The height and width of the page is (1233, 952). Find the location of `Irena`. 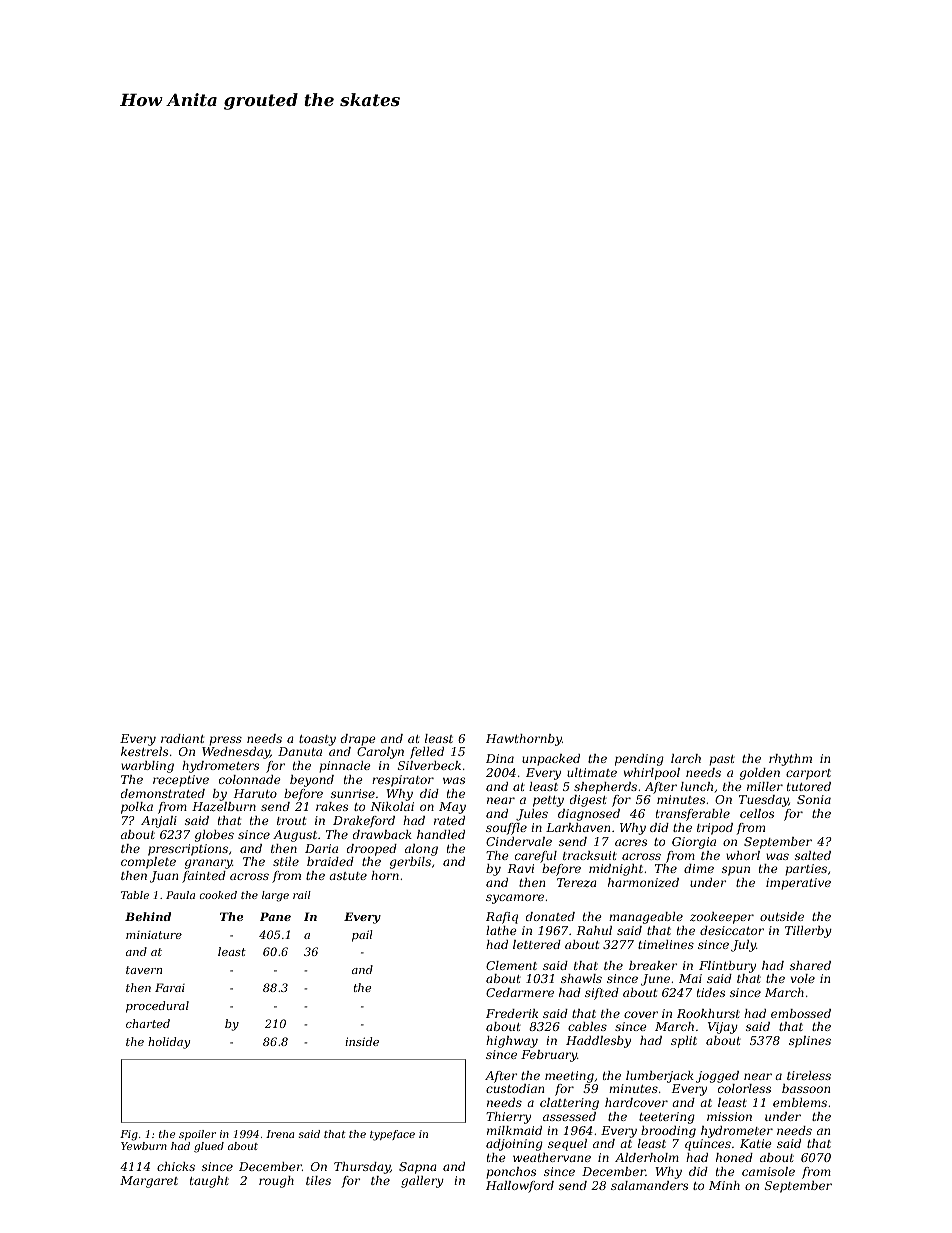

Irena is located at coordinates (280, 1134).
